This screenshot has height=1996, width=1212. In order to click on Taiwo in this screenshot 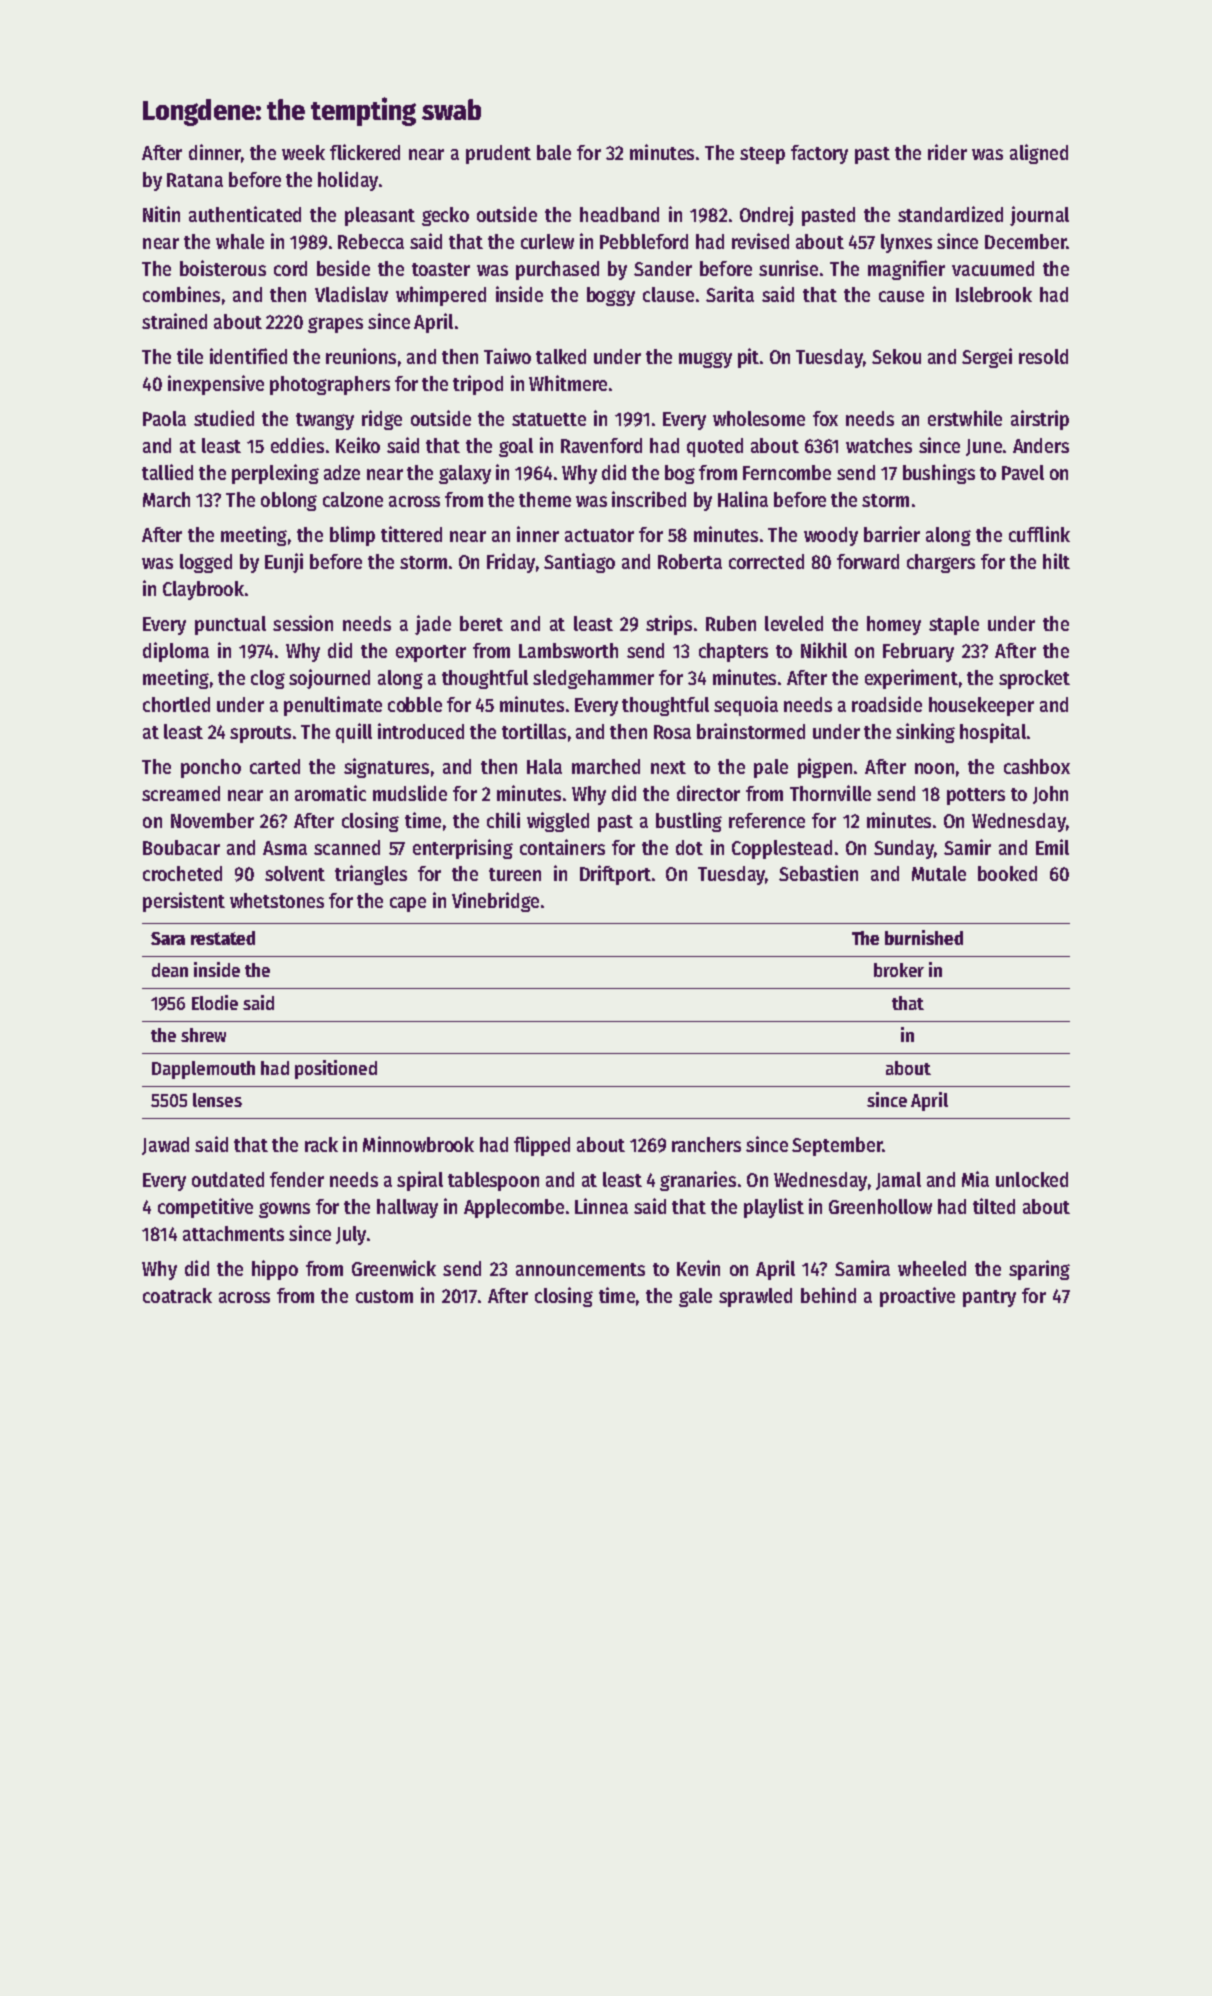, I will do `click(507, 356)`.
